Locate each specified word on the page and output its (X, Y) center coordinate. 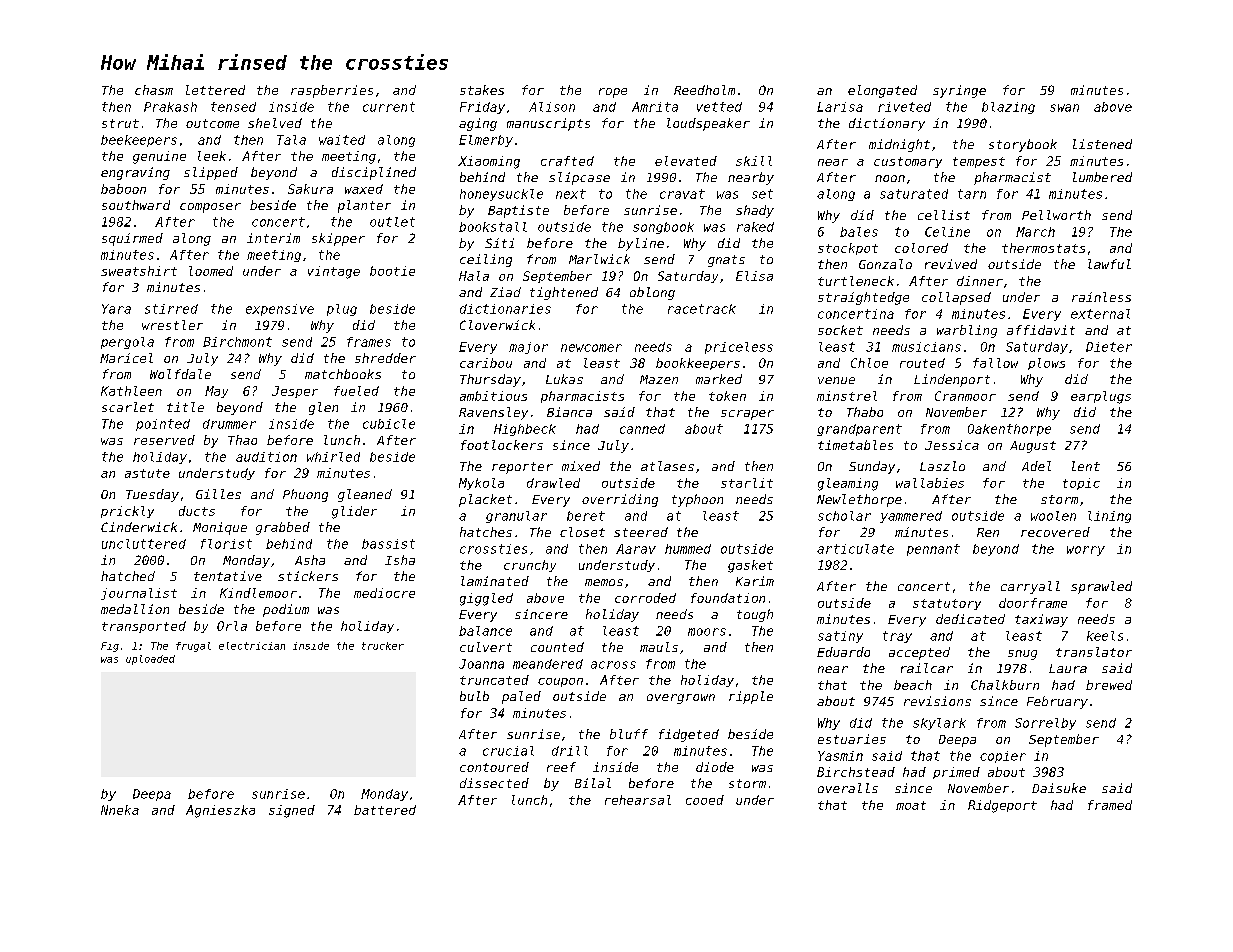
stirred (171, 309)
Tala (291, 140)
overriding (620, 500)
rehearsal (638, 800)
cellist (944, 215)
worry (1086, 551)
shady (755, 211)
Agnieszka (220, 811)
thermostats (1043, 248)
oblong (652, 293)
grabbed (283, 528)
